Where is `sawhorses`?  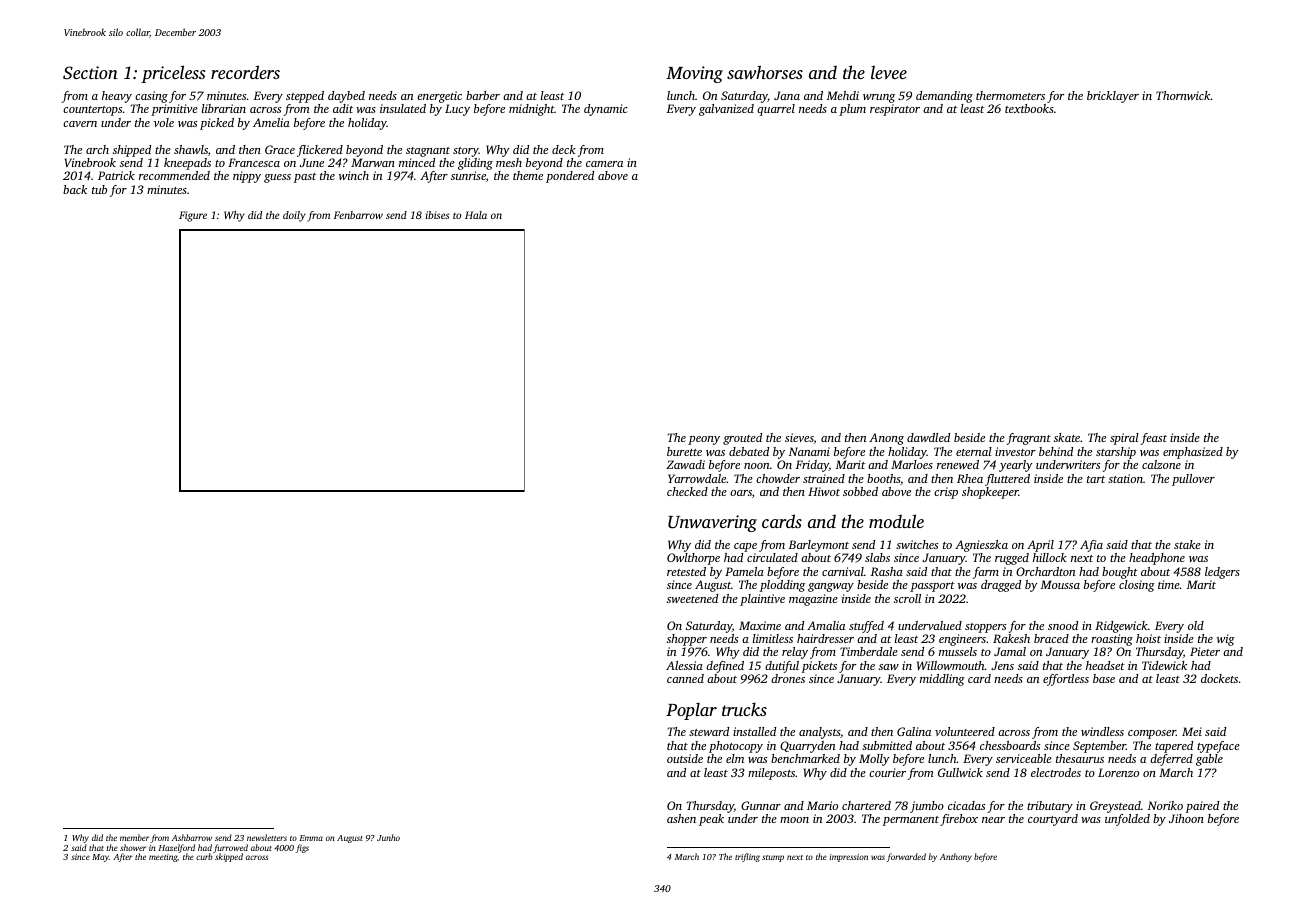 sawhorses is located at coordinates (765, 72).
